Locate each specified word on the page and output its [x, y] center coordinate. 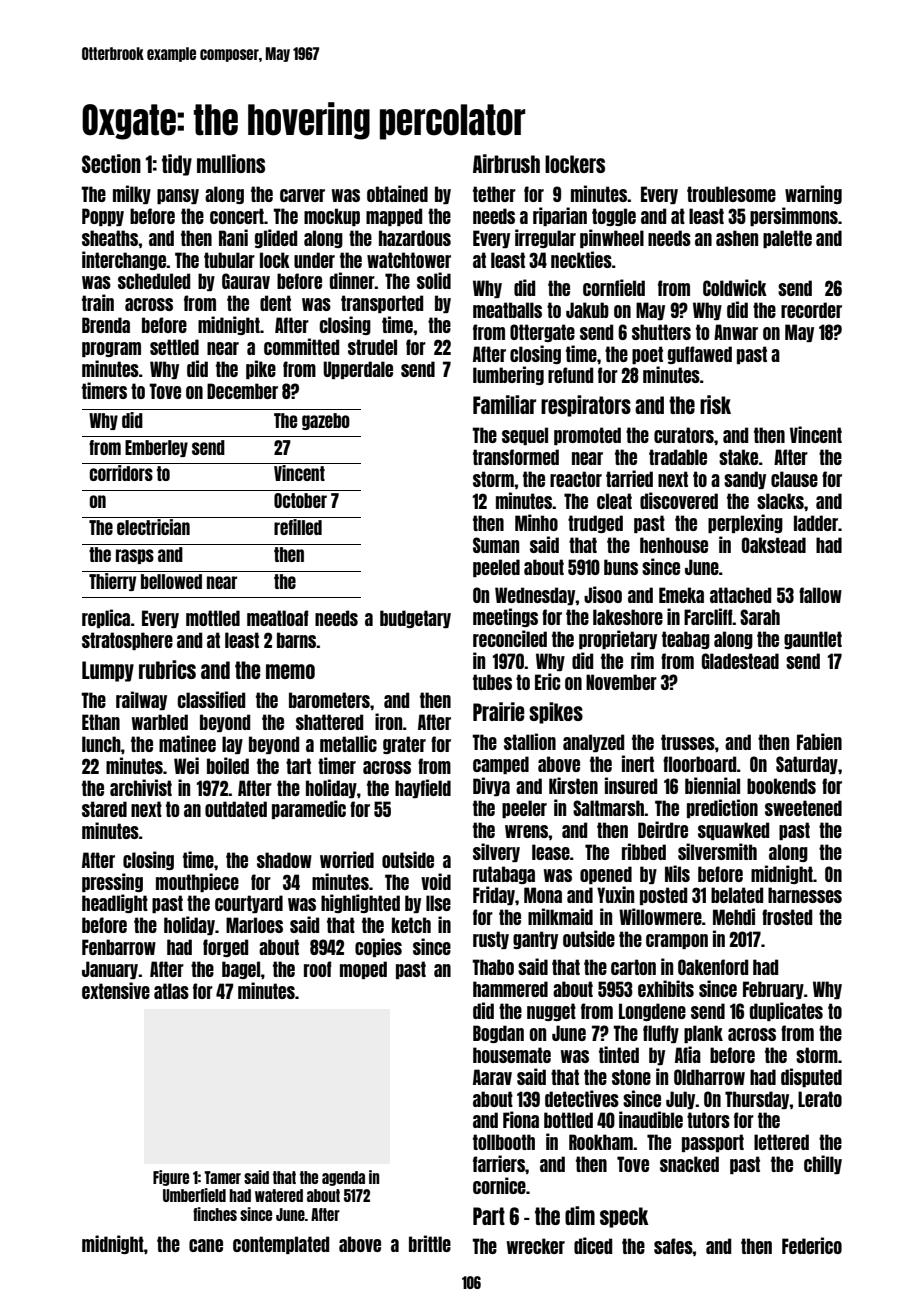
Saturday [807, 765]
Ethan [101, 722]
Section [111, 163]
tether [494, 194]
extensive [116, 990]
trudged [595, 524]
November [621, 682]
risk [715, 404]
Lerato [820, 1099]
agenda [343, 1178]
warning [813, 194]
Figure [171, 1178]
